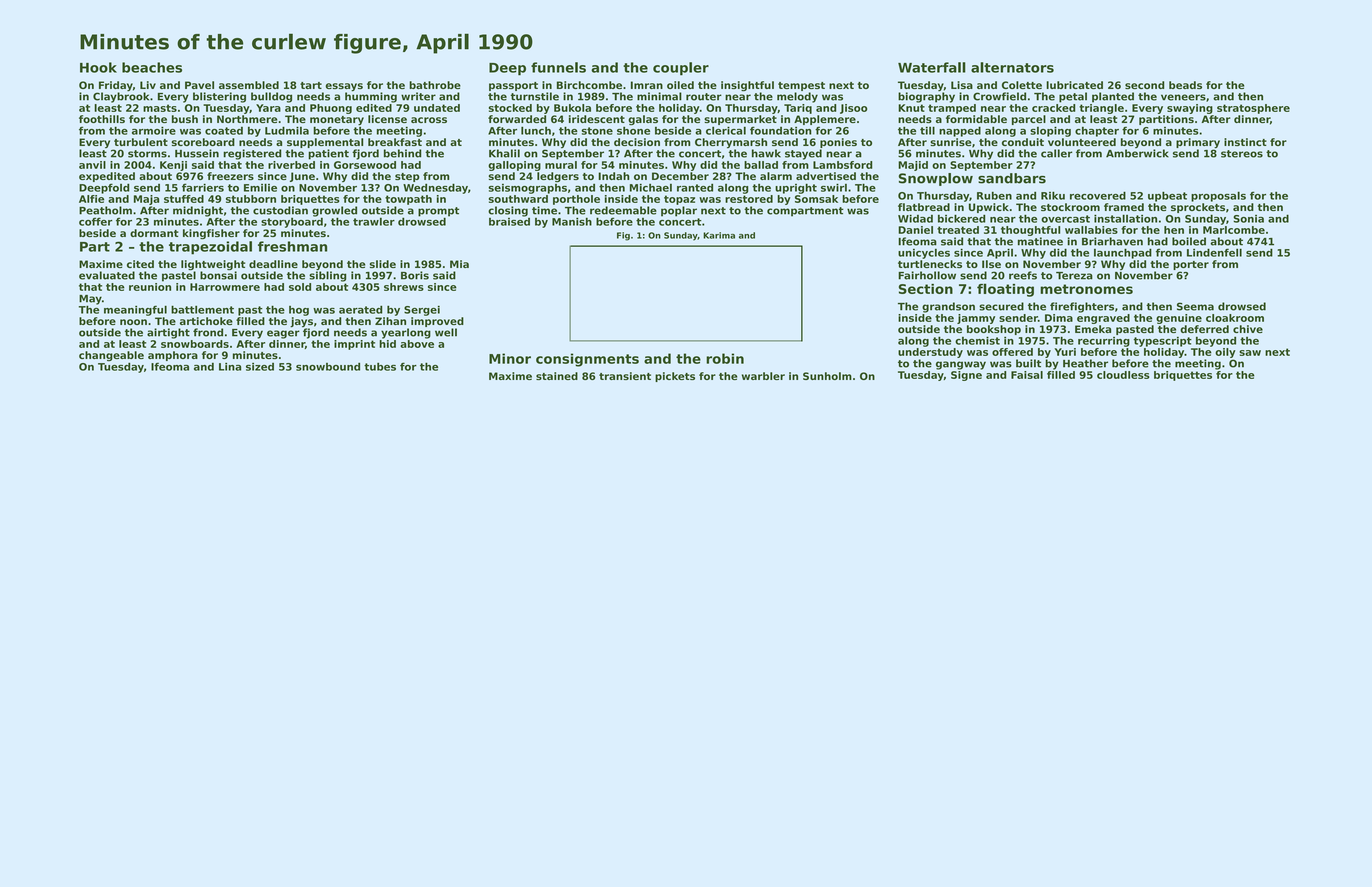  I want to click on reunion, so click(150, 287).
